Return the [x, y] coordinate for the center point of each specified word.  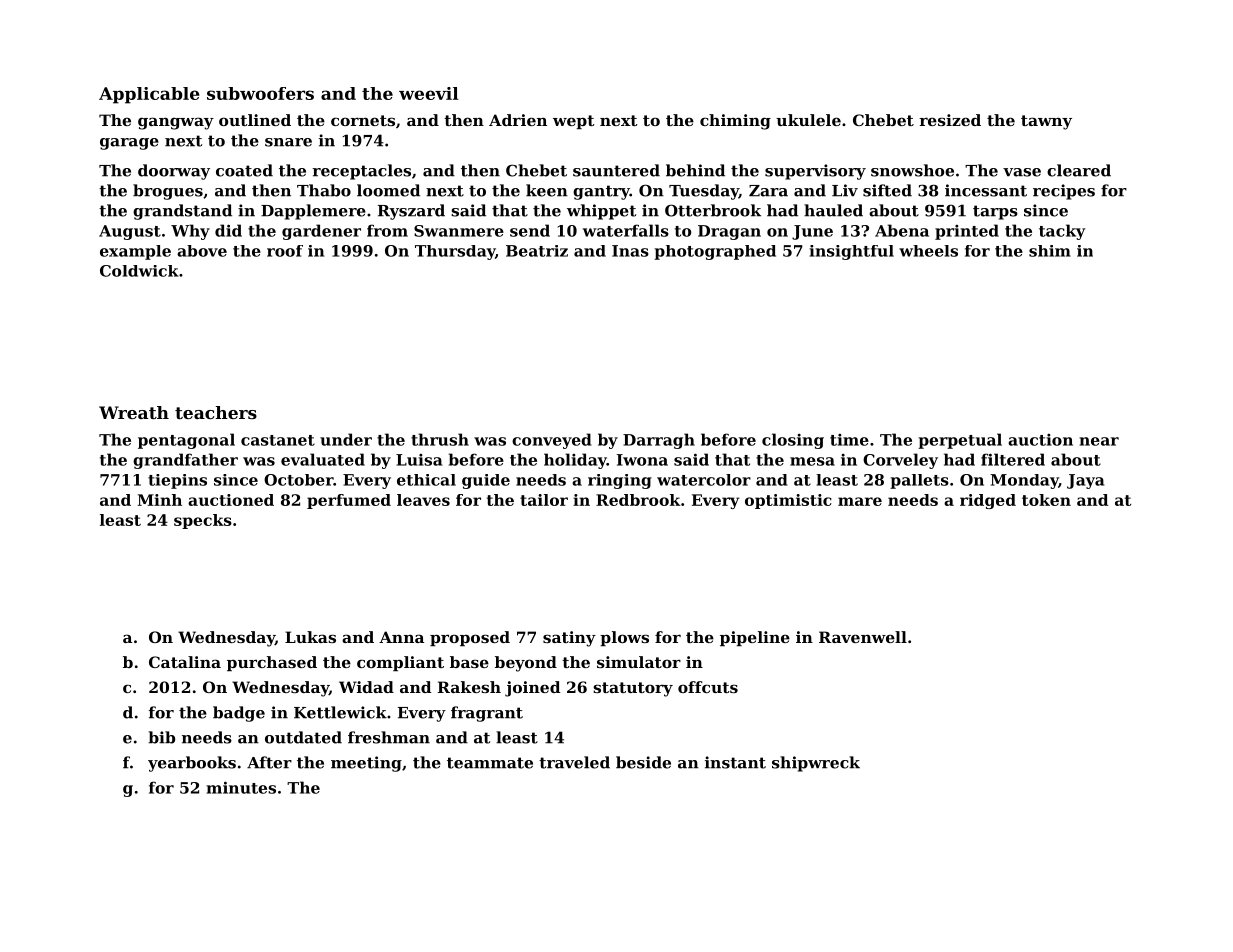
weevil [428, 93]
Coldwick [139, 271]
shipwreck [816, 764]
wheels [928, 251]
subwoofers [260, 93]
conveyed [552, 441]
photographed [715, 252]
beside [643, 762]
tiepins [177, 481]
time [849, 440]
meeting [366, 764]
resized [950, 120]
